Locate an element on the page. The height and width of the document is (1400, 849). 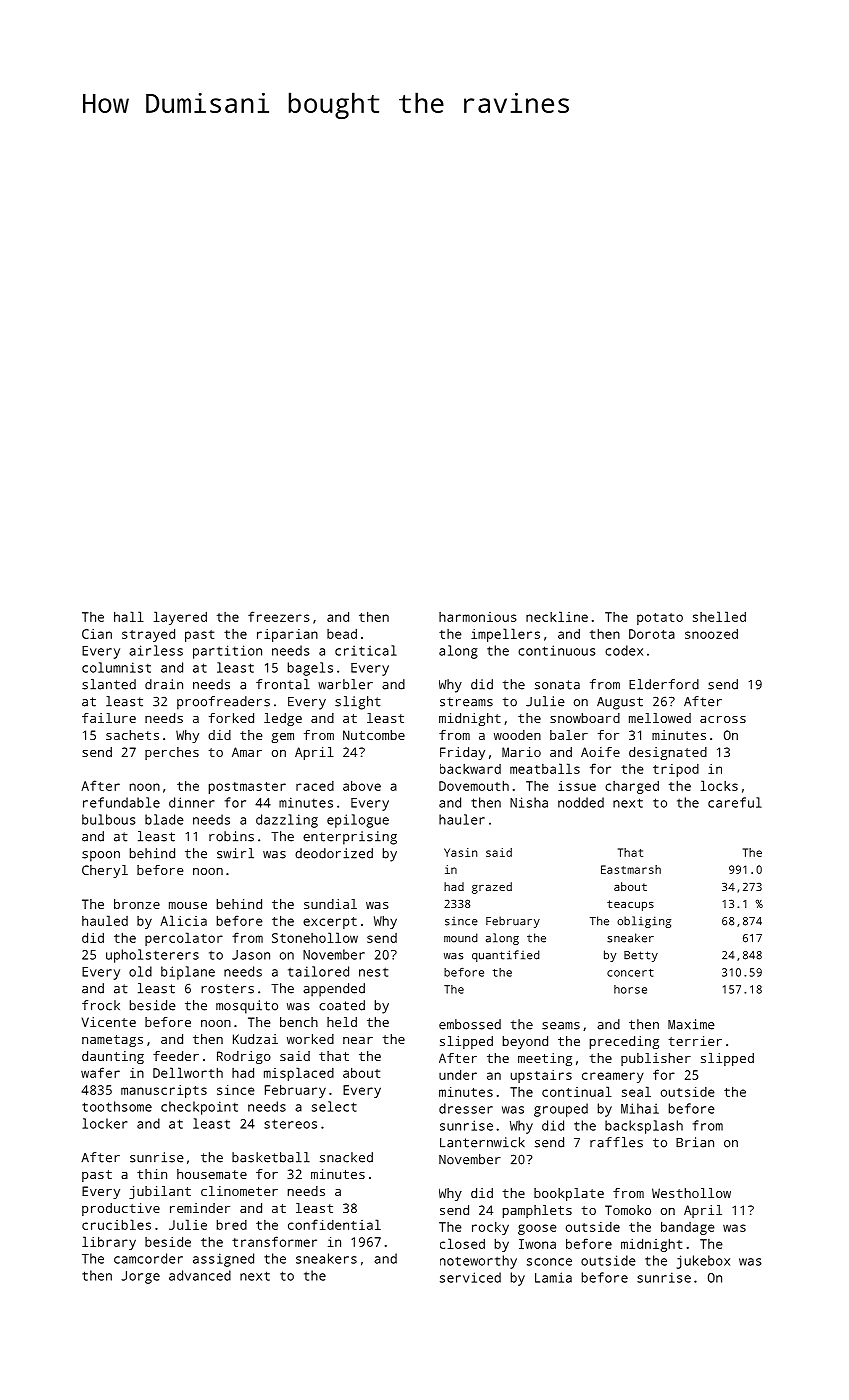
grazed is located at coordinates (492, 888).
